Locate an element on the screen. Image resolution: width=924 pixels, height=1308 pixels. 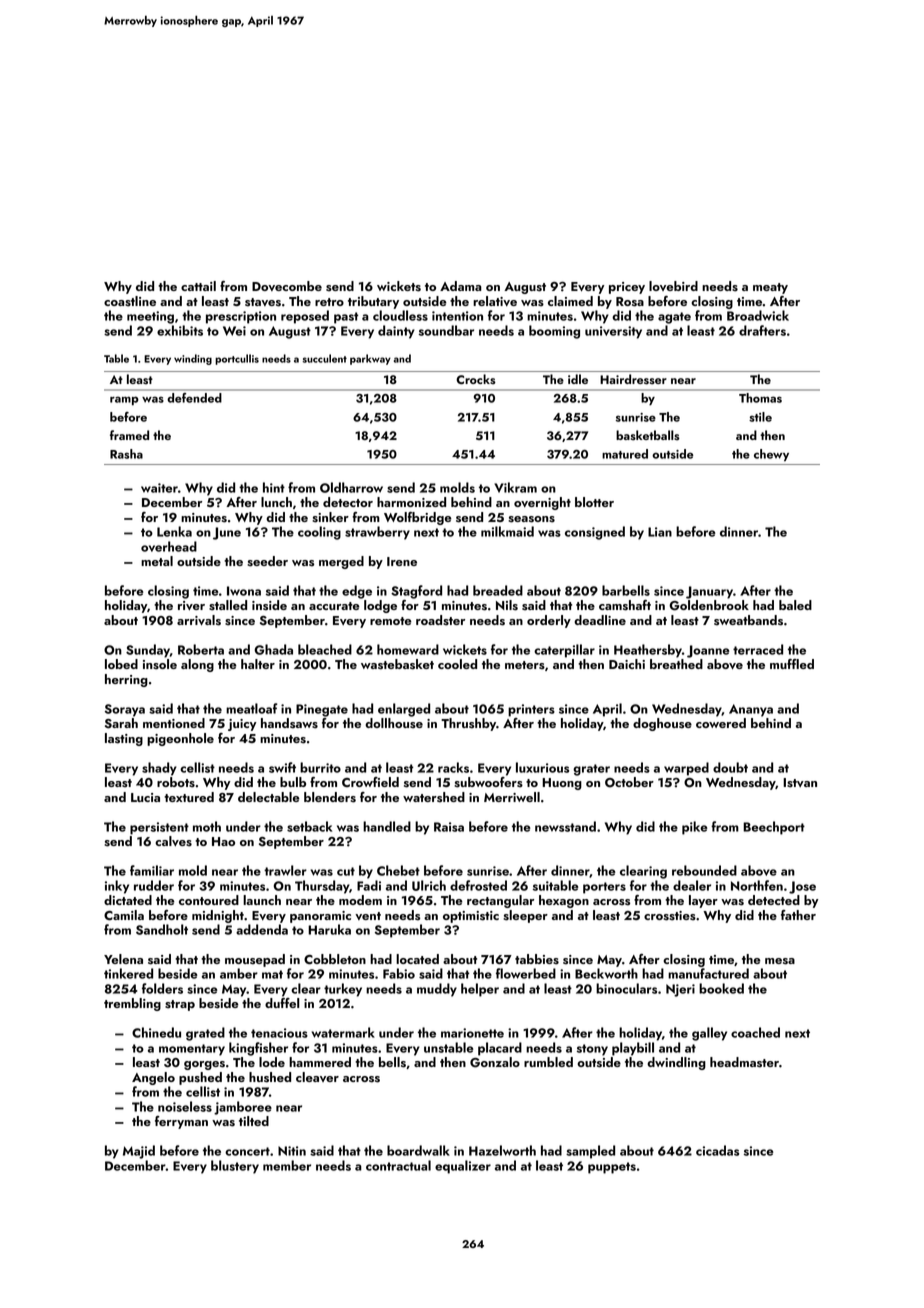
roadster is located at coordinates (440, 620).
